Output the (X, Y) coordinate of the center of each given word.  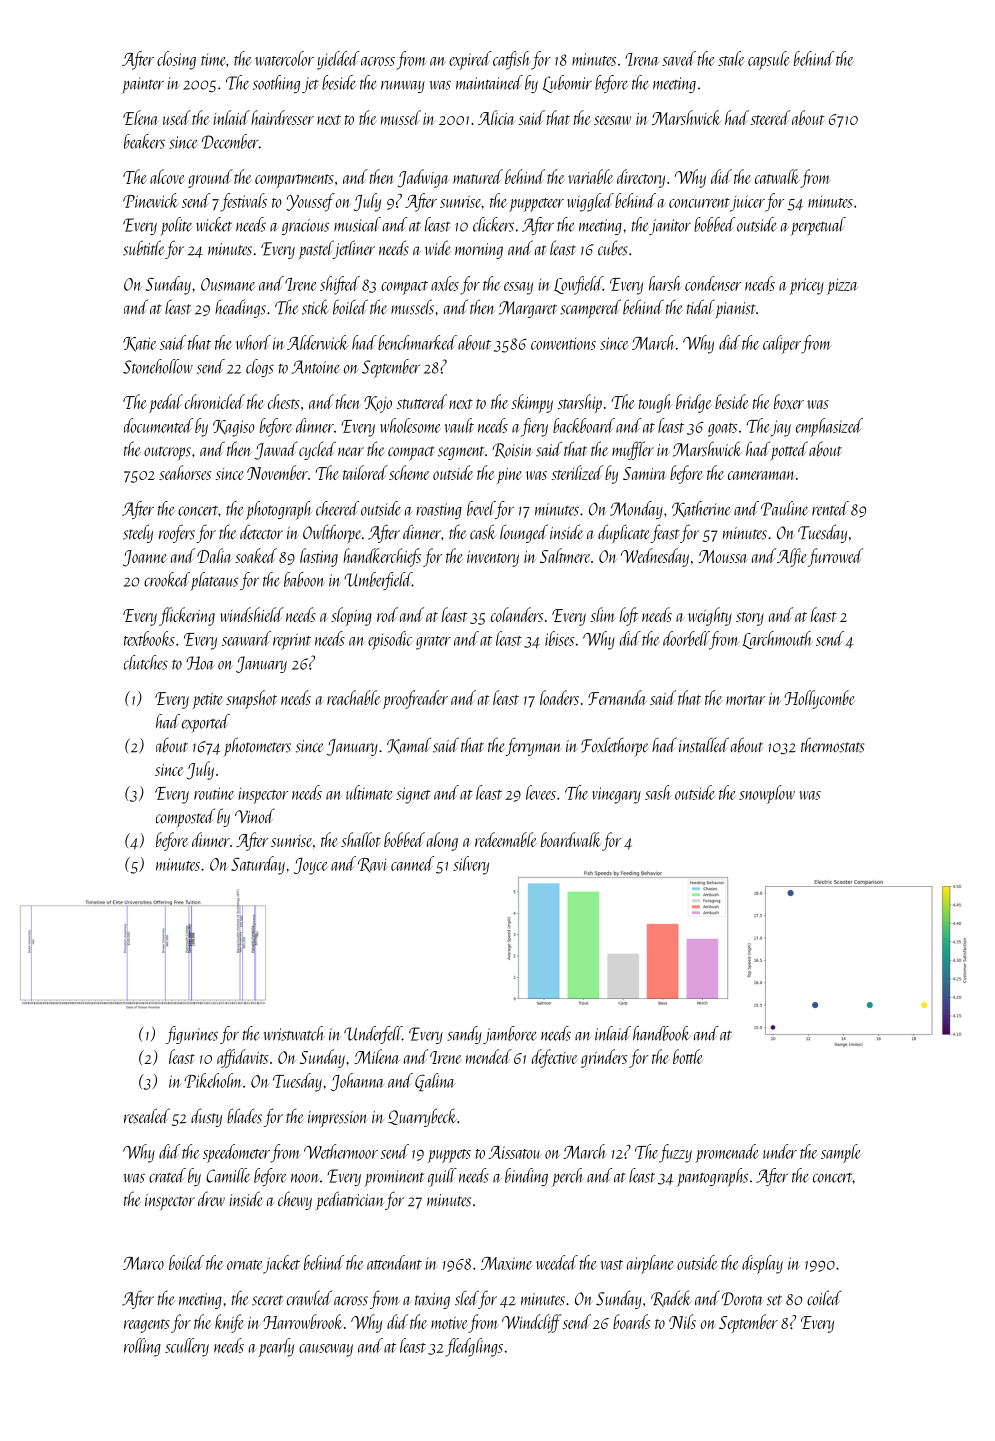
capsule (768, 60)
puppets (449, 1156)
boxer (789, 401)
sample (841, 1153)
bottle (688, 1056)
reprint (292, 641)
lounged (524, 533)
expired (470, 60)
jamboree (509, 1035)
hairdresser (282, 117)
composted (185, 817)
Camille (228, 1175)
